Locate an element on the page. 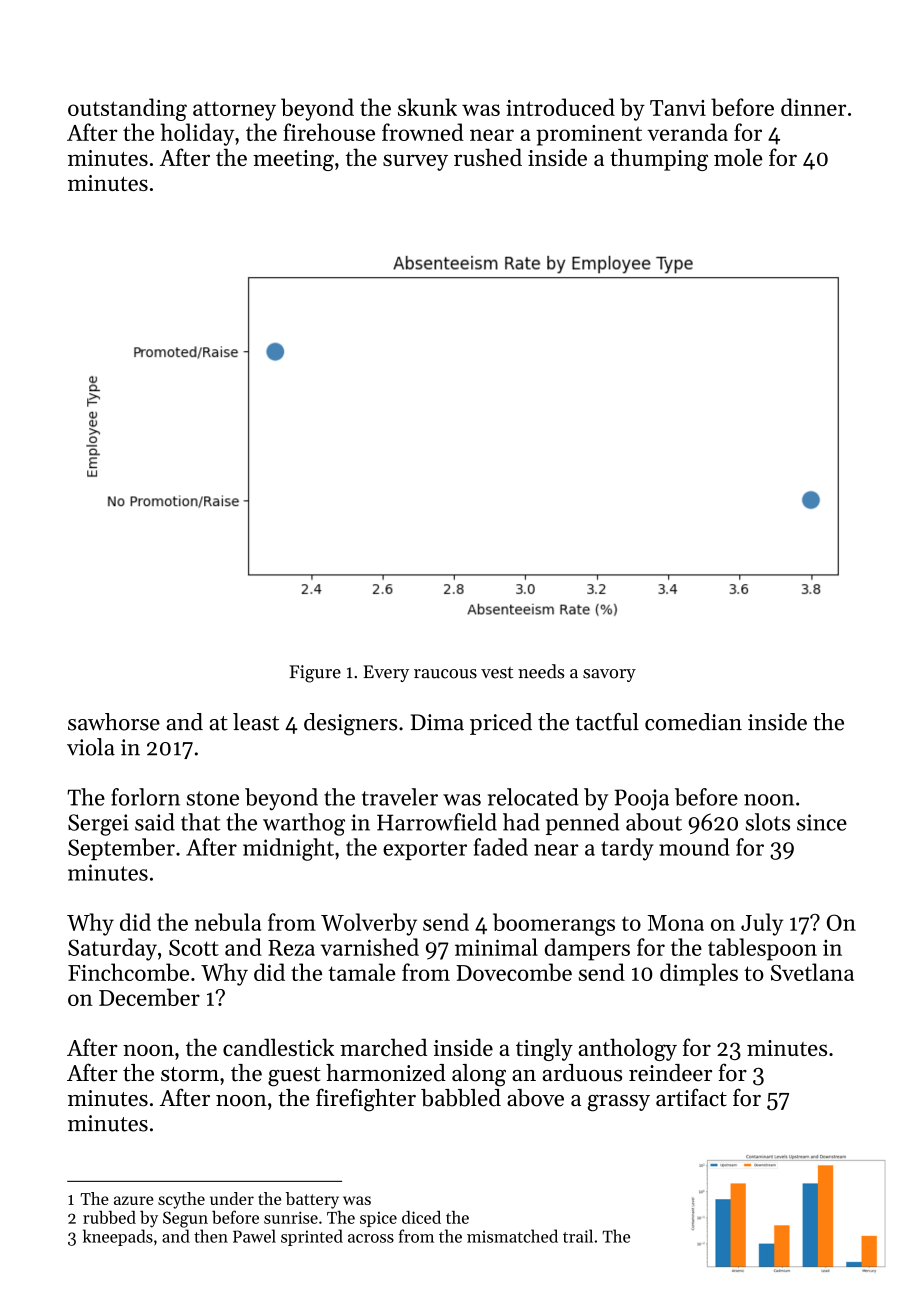  mole is located at coordinates (738, 157).
